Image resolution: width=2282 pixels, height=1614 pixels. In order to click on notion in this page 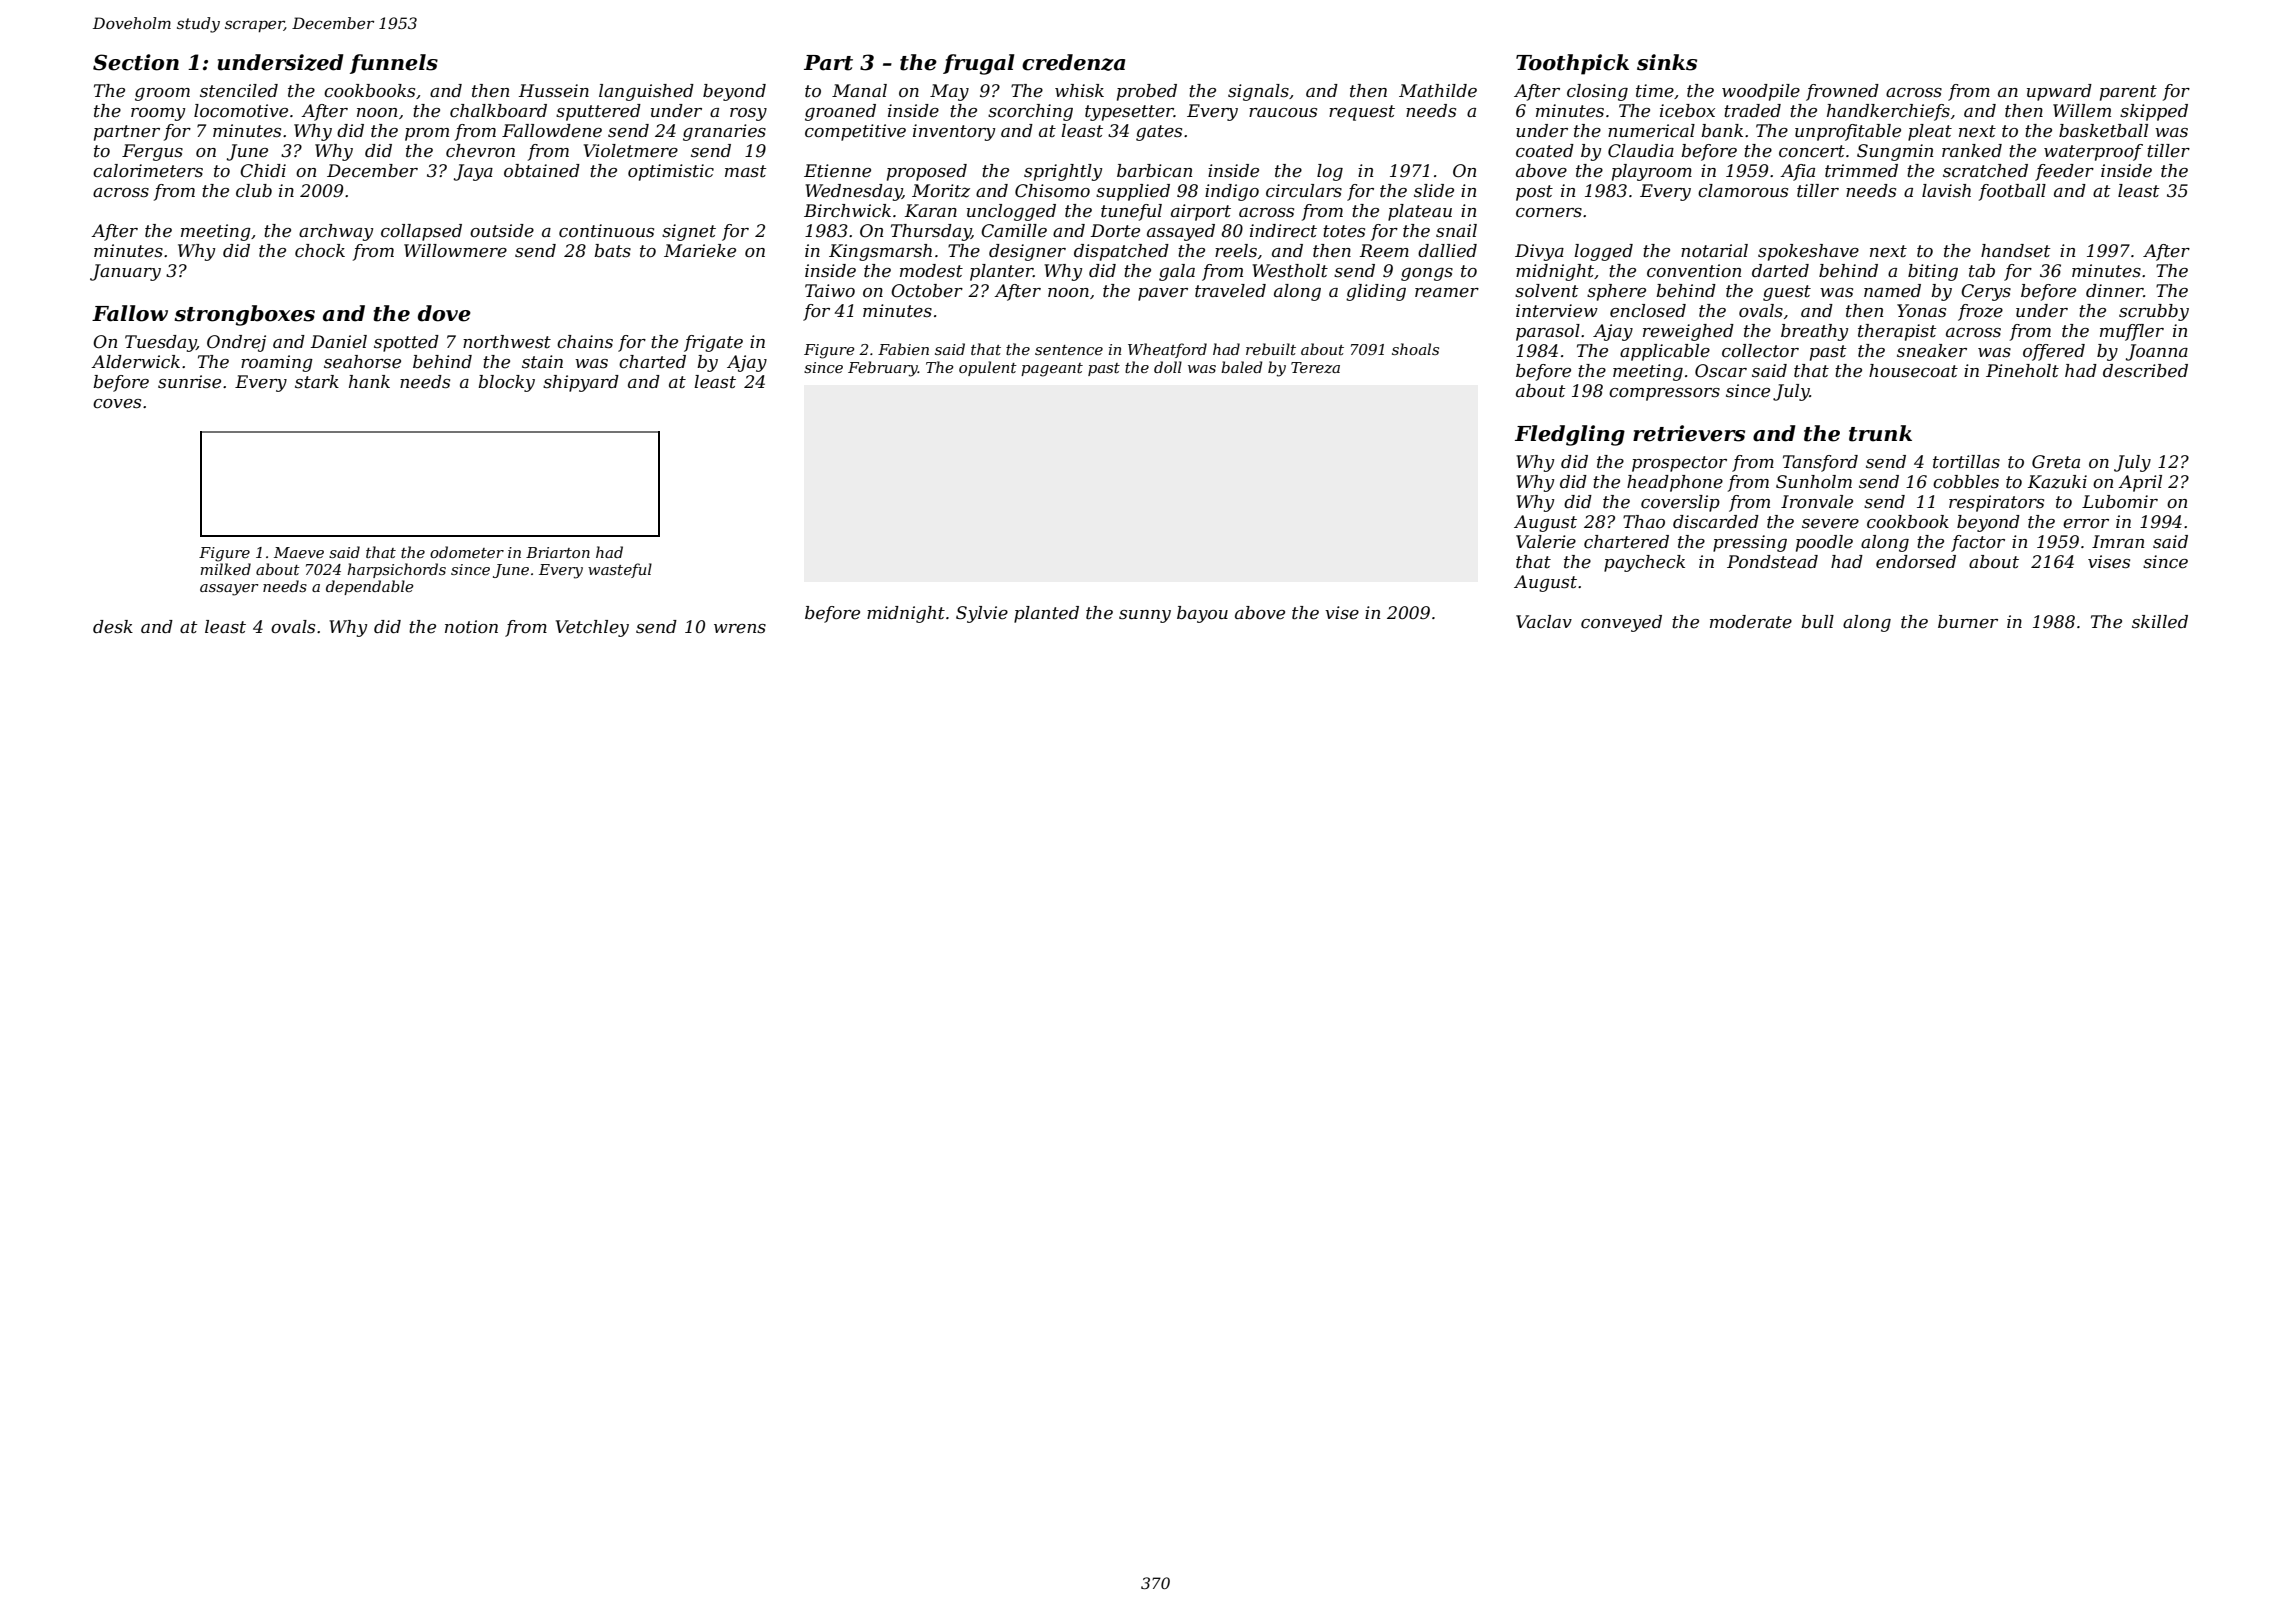, I will do `click(471, 627)`.
